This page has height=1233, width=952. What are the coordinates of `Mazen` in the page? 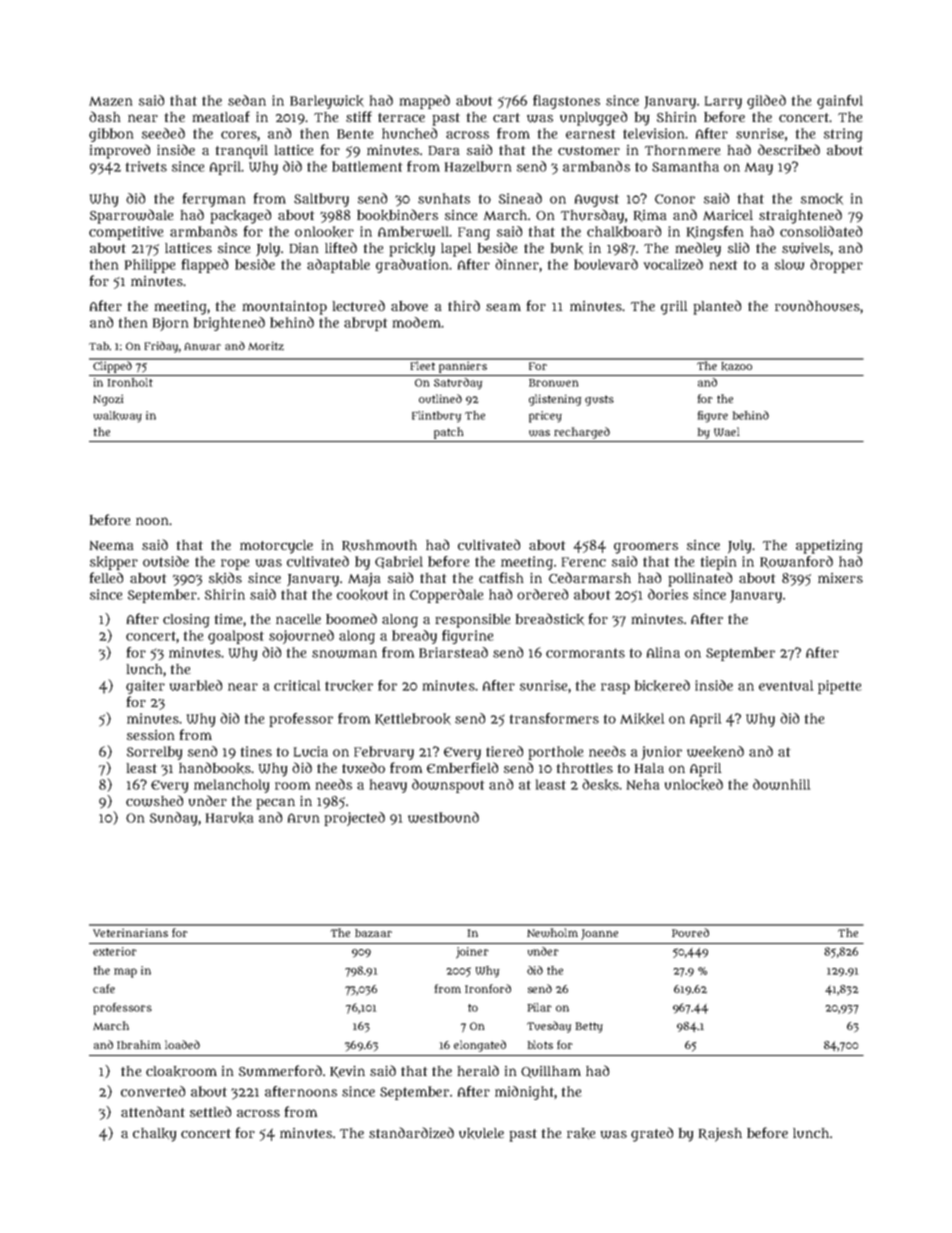 It's located at (110, 101).
